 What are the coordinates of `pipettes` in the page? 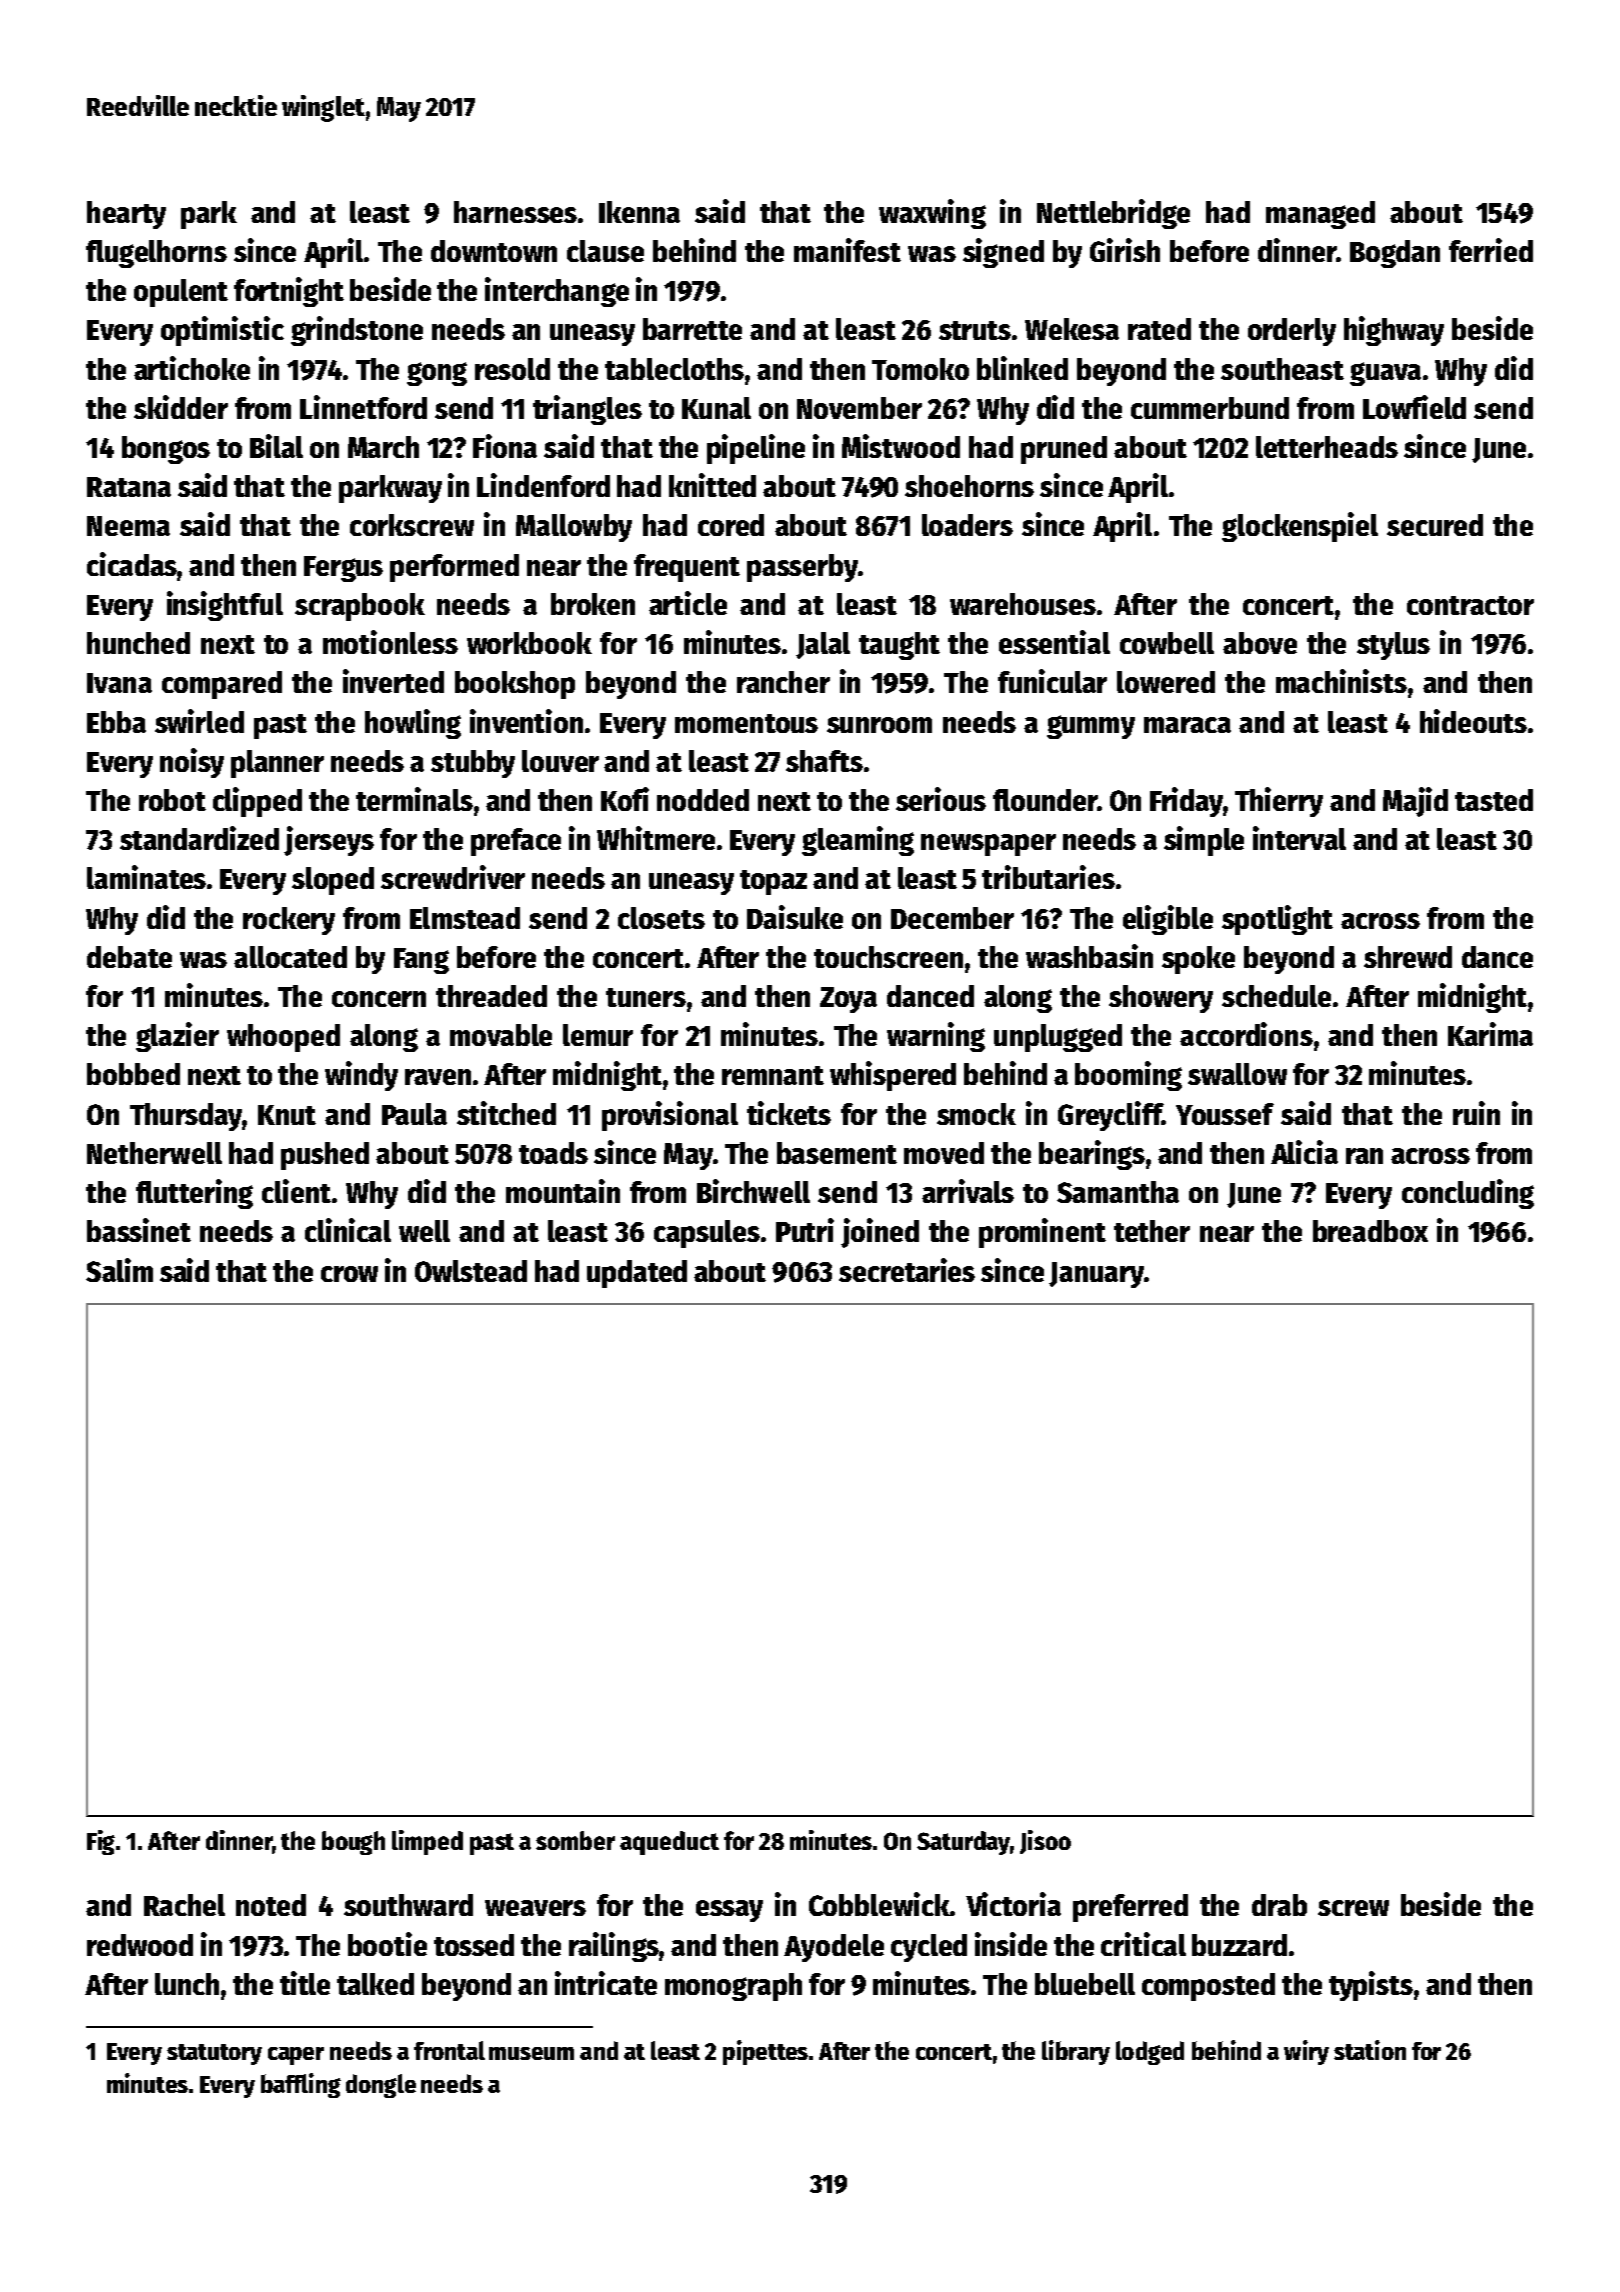 It's located at (765, 2052).
